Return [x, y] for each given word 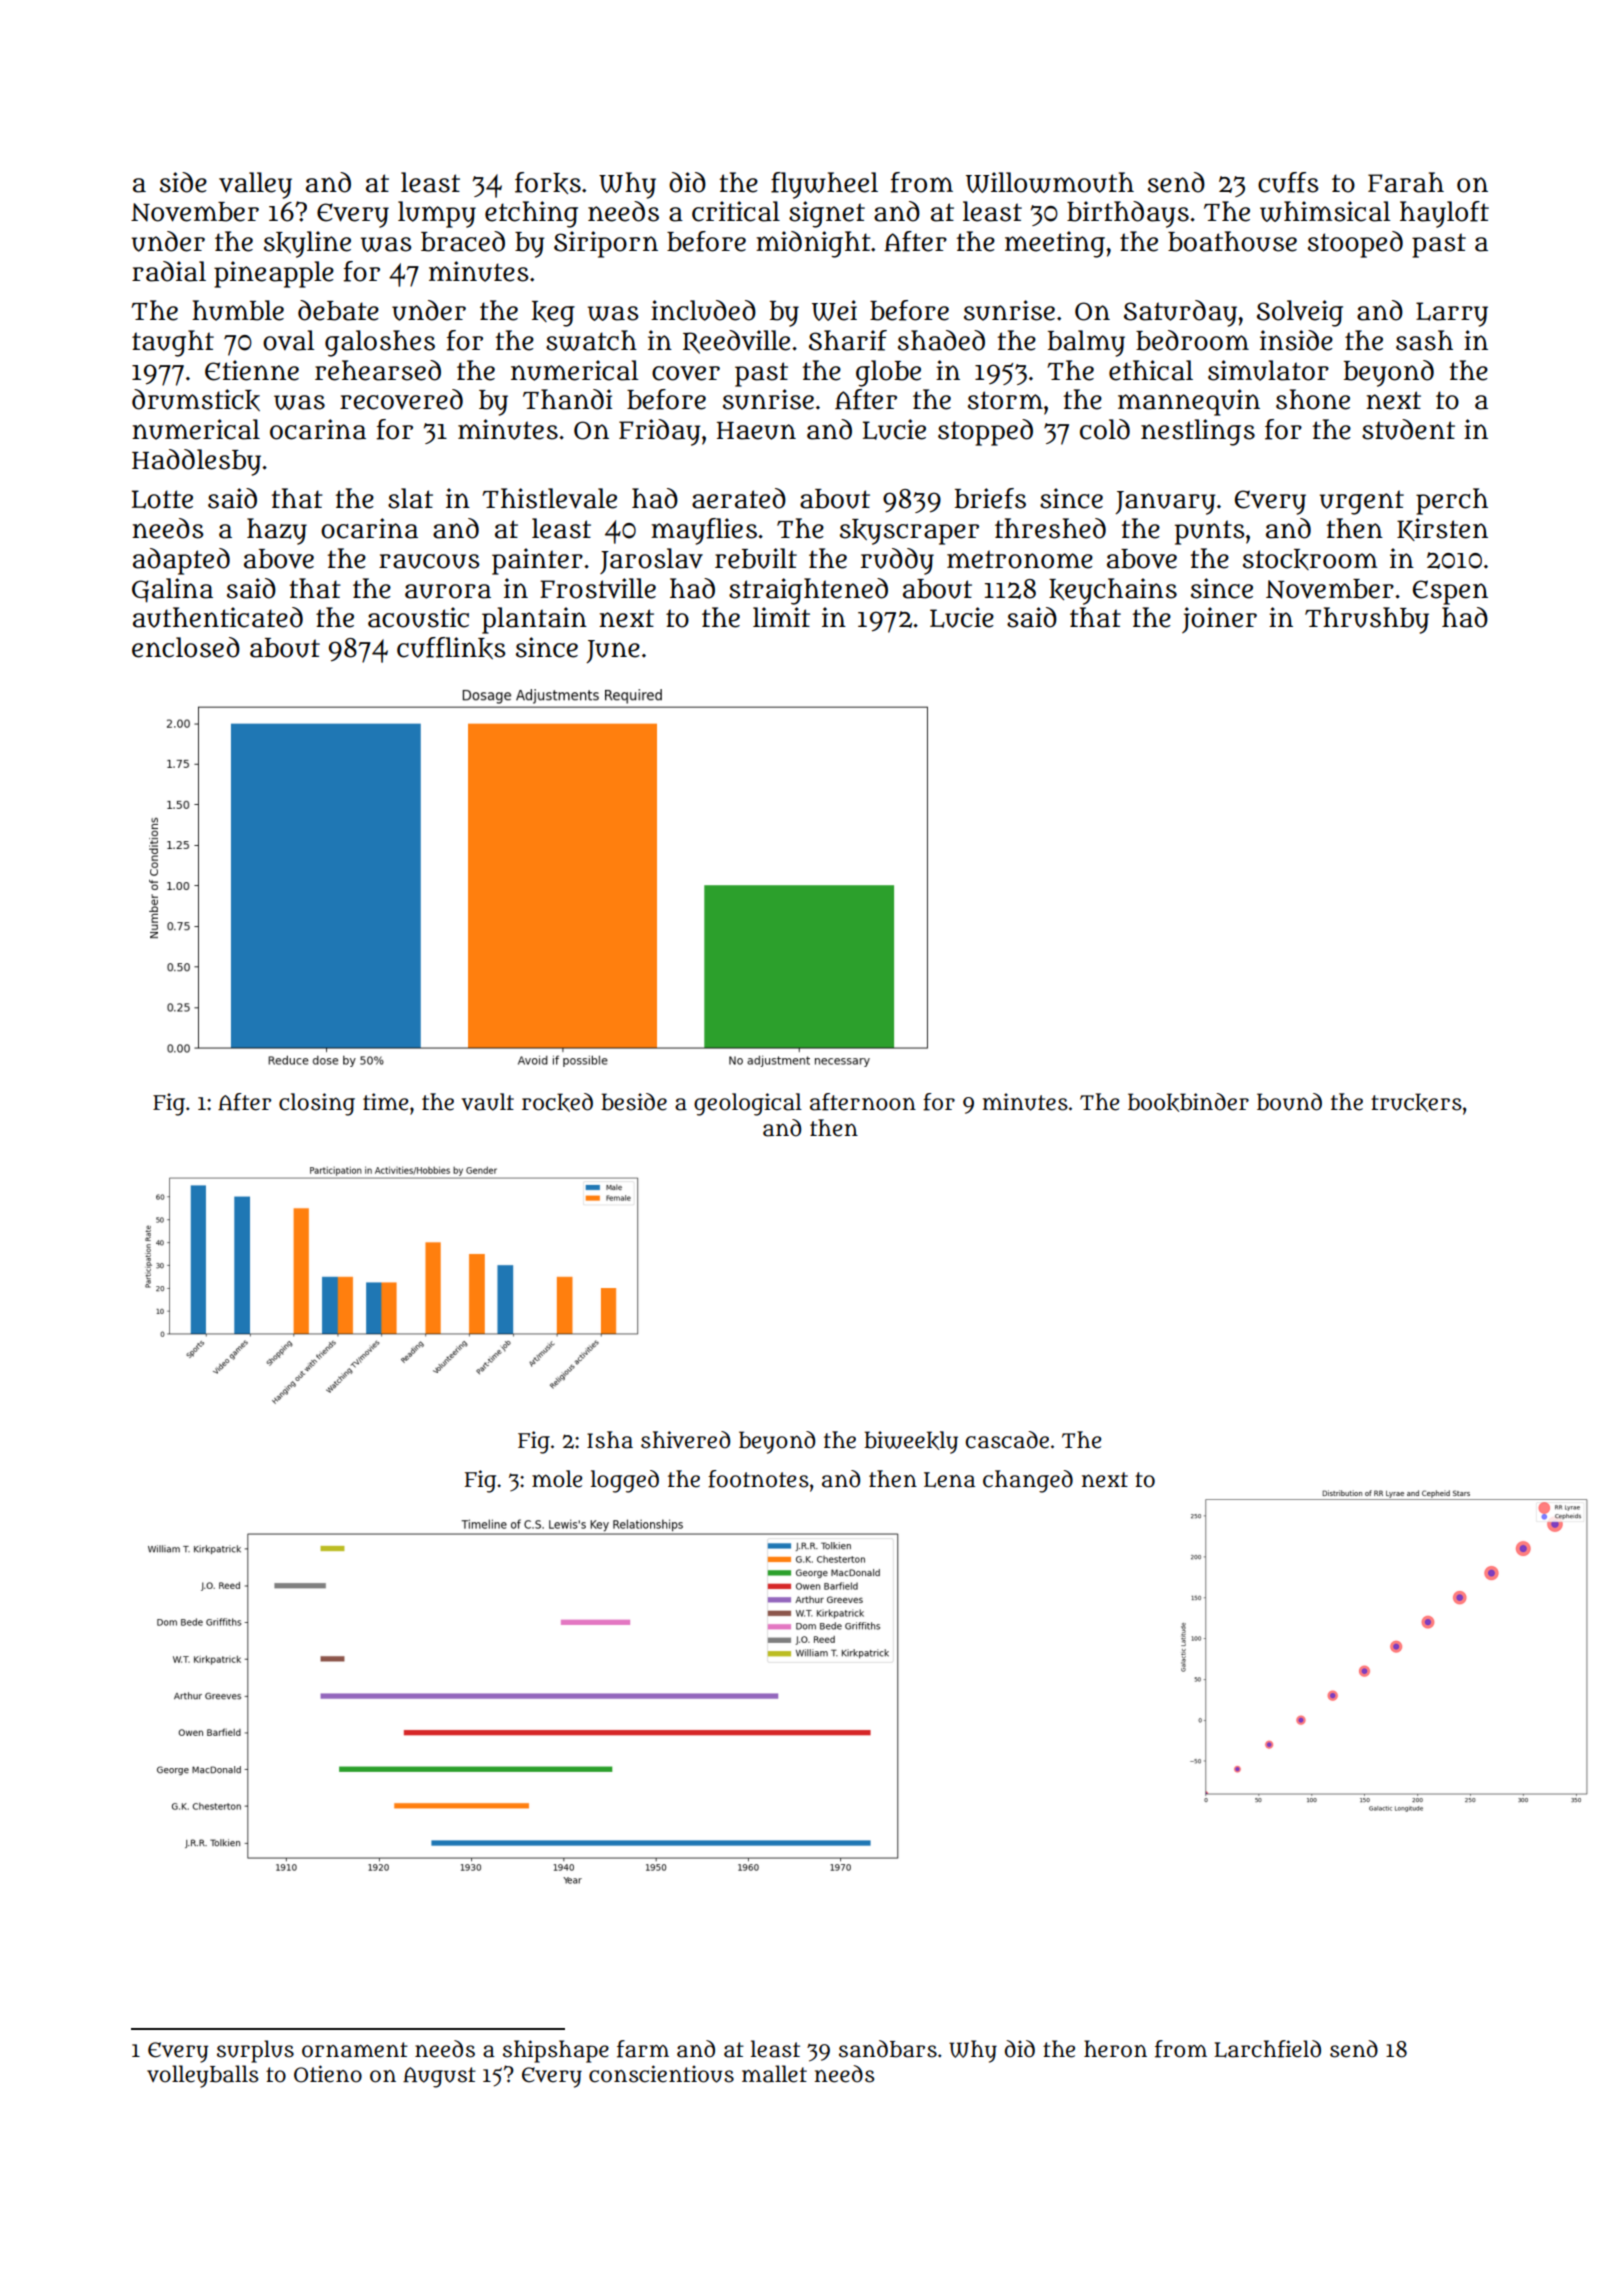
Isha [610, 1440]
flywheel [824, 185]
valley [255, 185]
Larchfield [1267, 2049]
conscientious [661, 2074]
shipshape [556, 2051]
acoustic [418, 617]
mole [557, 1479]
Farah [1406, 182]
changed [1028, 1481]
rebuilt [756, 558]
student [1408, 429]
